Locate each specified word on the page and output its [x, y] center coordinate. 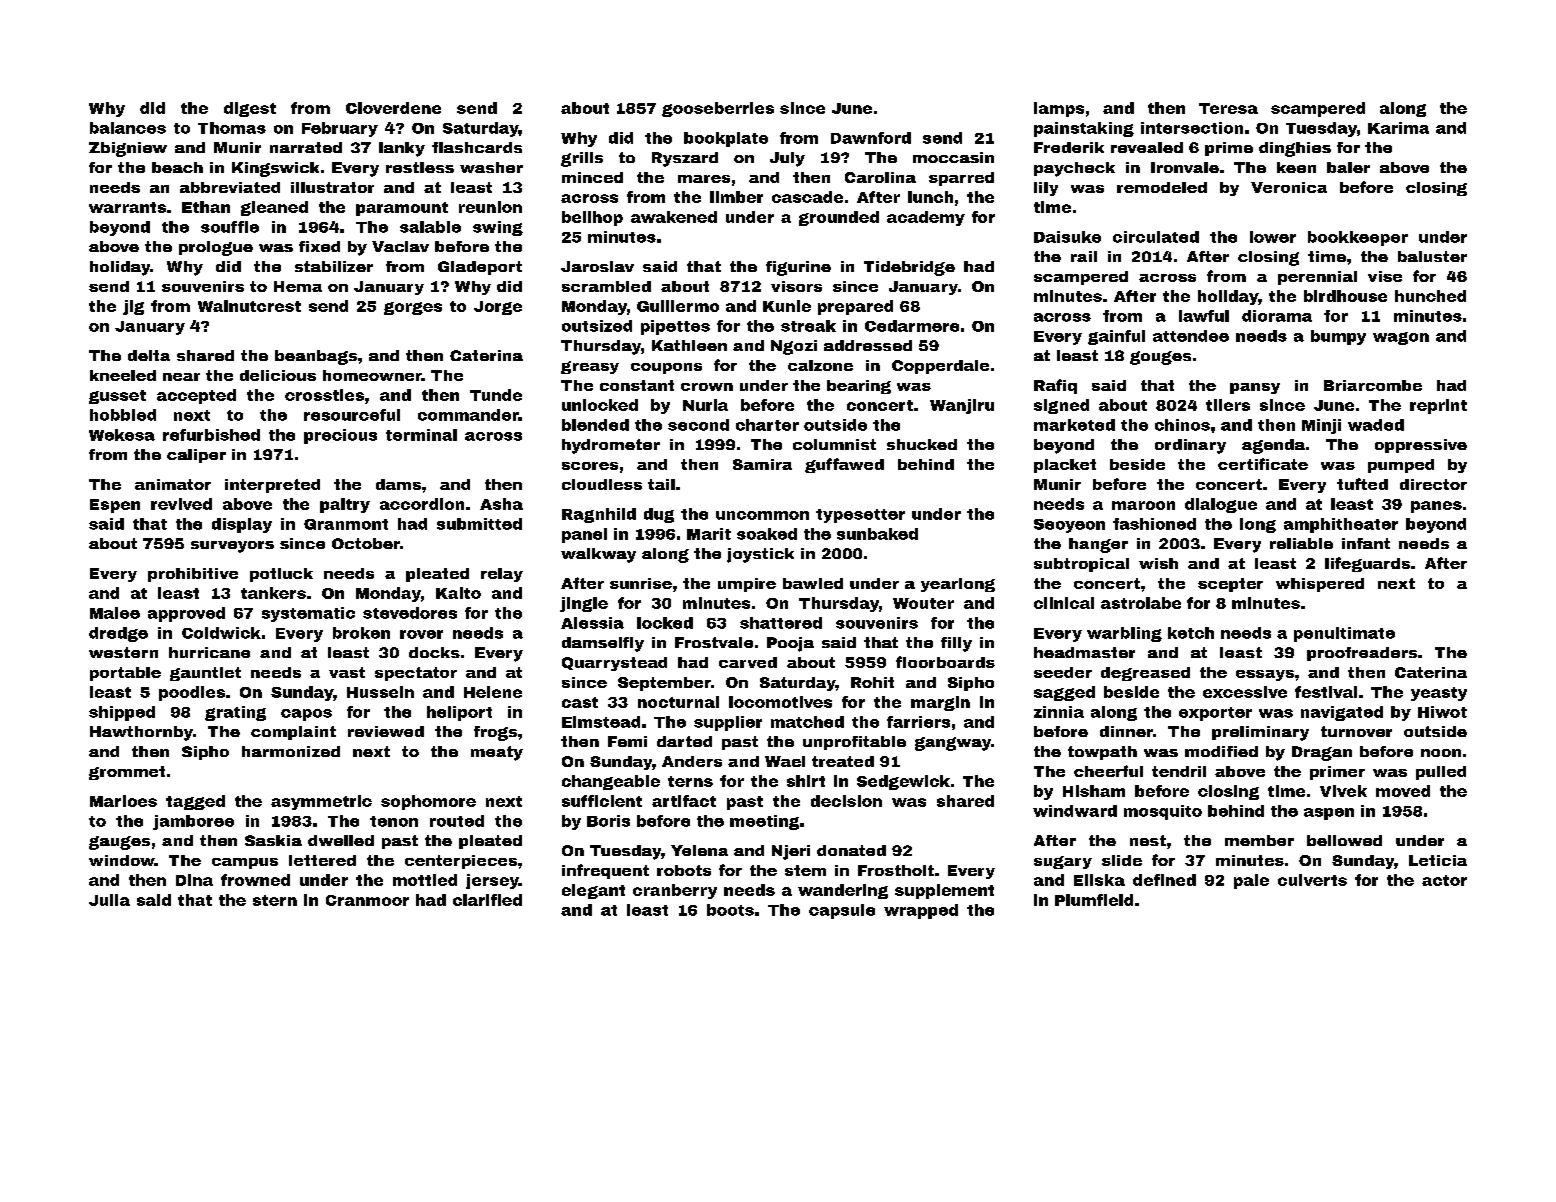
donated [851, 850]
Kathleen [689, 345]
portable [125, 674]
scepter [1230, 585]
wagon [1401, 338]
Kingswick [275, 169]
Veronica [1289, 187]
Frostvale [714, 642]
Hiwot [1442, 712]
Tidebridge [909, 268]
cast [580, 702]
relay [502, 575]
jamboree [193, 822]
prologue [216, 248]
